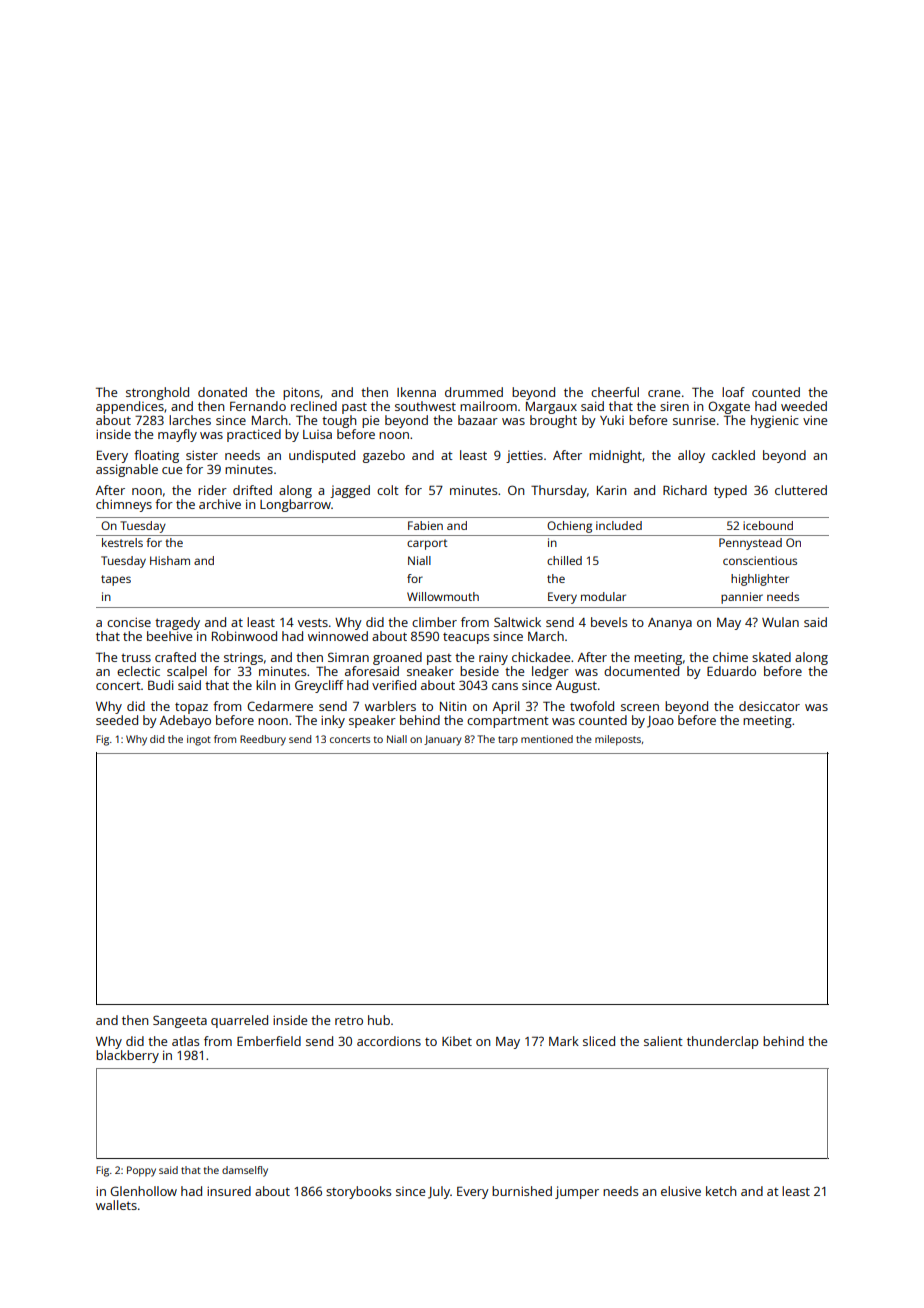 The height and width of the screenshot is (1308, 924). What do you see at coordinates (618, 740) in the screenshot?
I see `mileposts` at bounding box center [618, 740].
